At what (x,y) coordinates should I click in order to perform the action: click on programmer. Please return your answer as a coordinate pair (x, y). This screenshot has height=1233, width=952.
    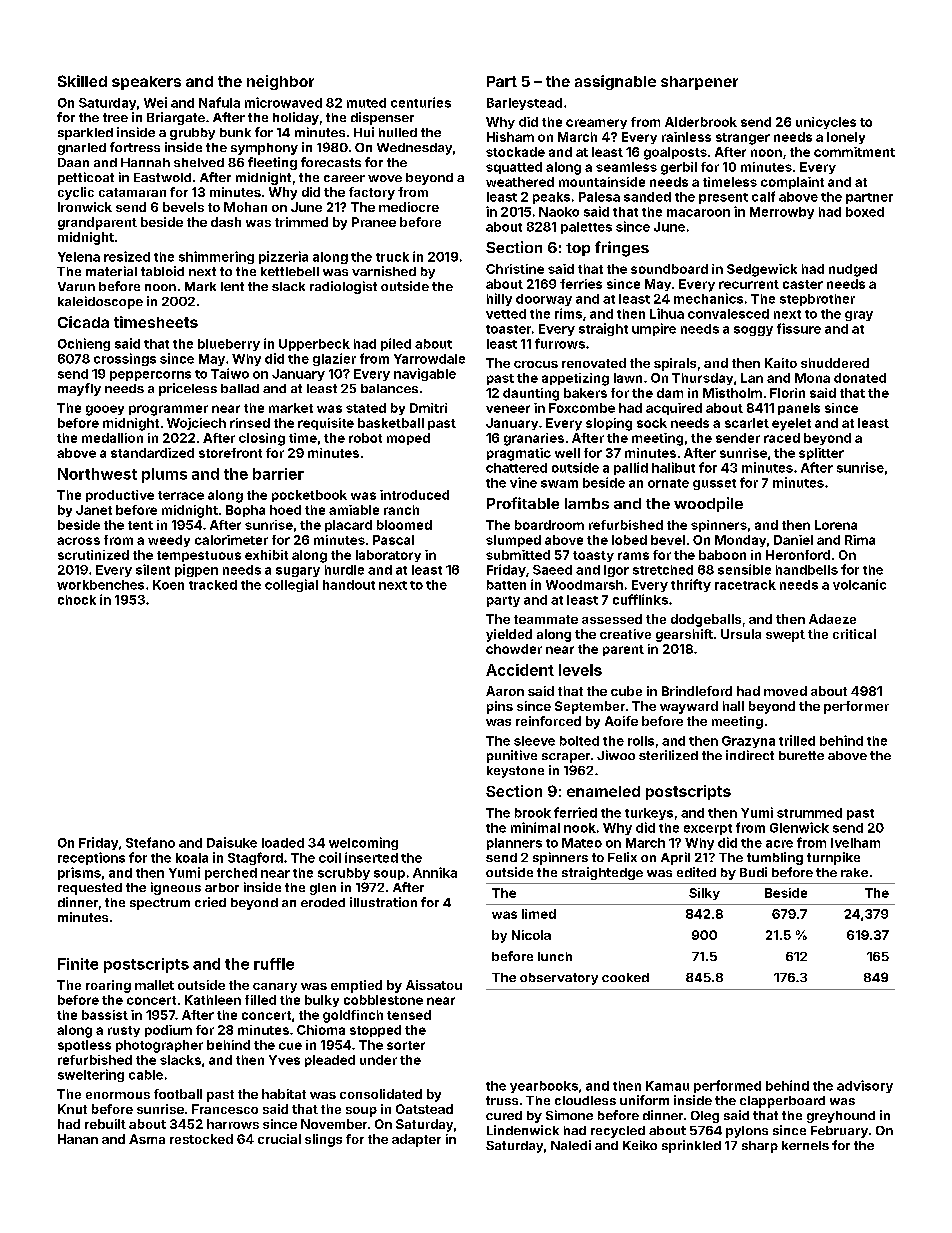
    Looking at the image, I should click on (168, 410).
